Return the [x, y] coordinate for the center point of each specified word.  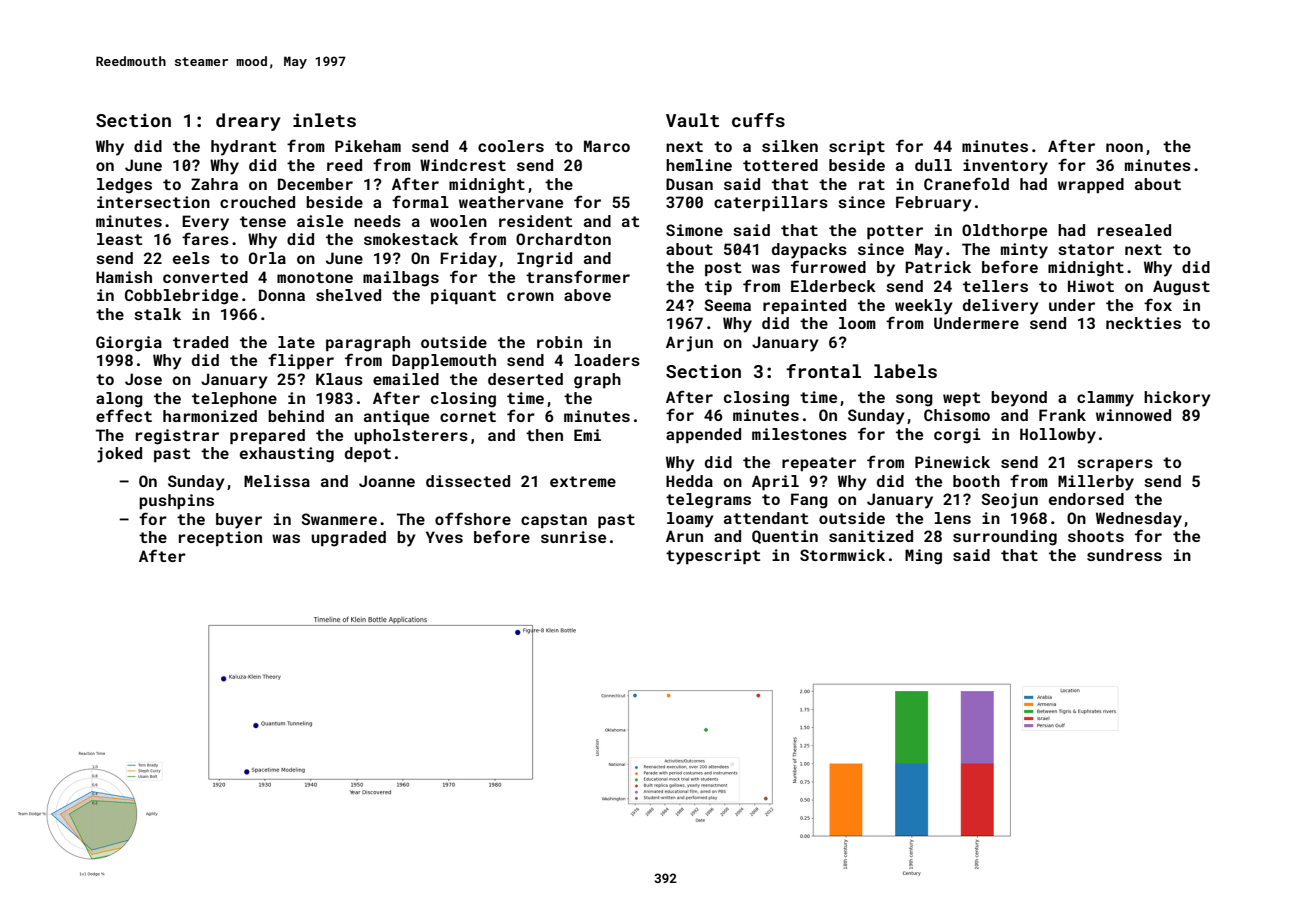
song [914, 400]
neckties [1143, 323]
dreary [248, 122]
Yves [444, 537]
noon [1124, 147]
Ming [923, 557]
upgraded [348, 539]
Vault [692, 120]
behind [296, 416]
